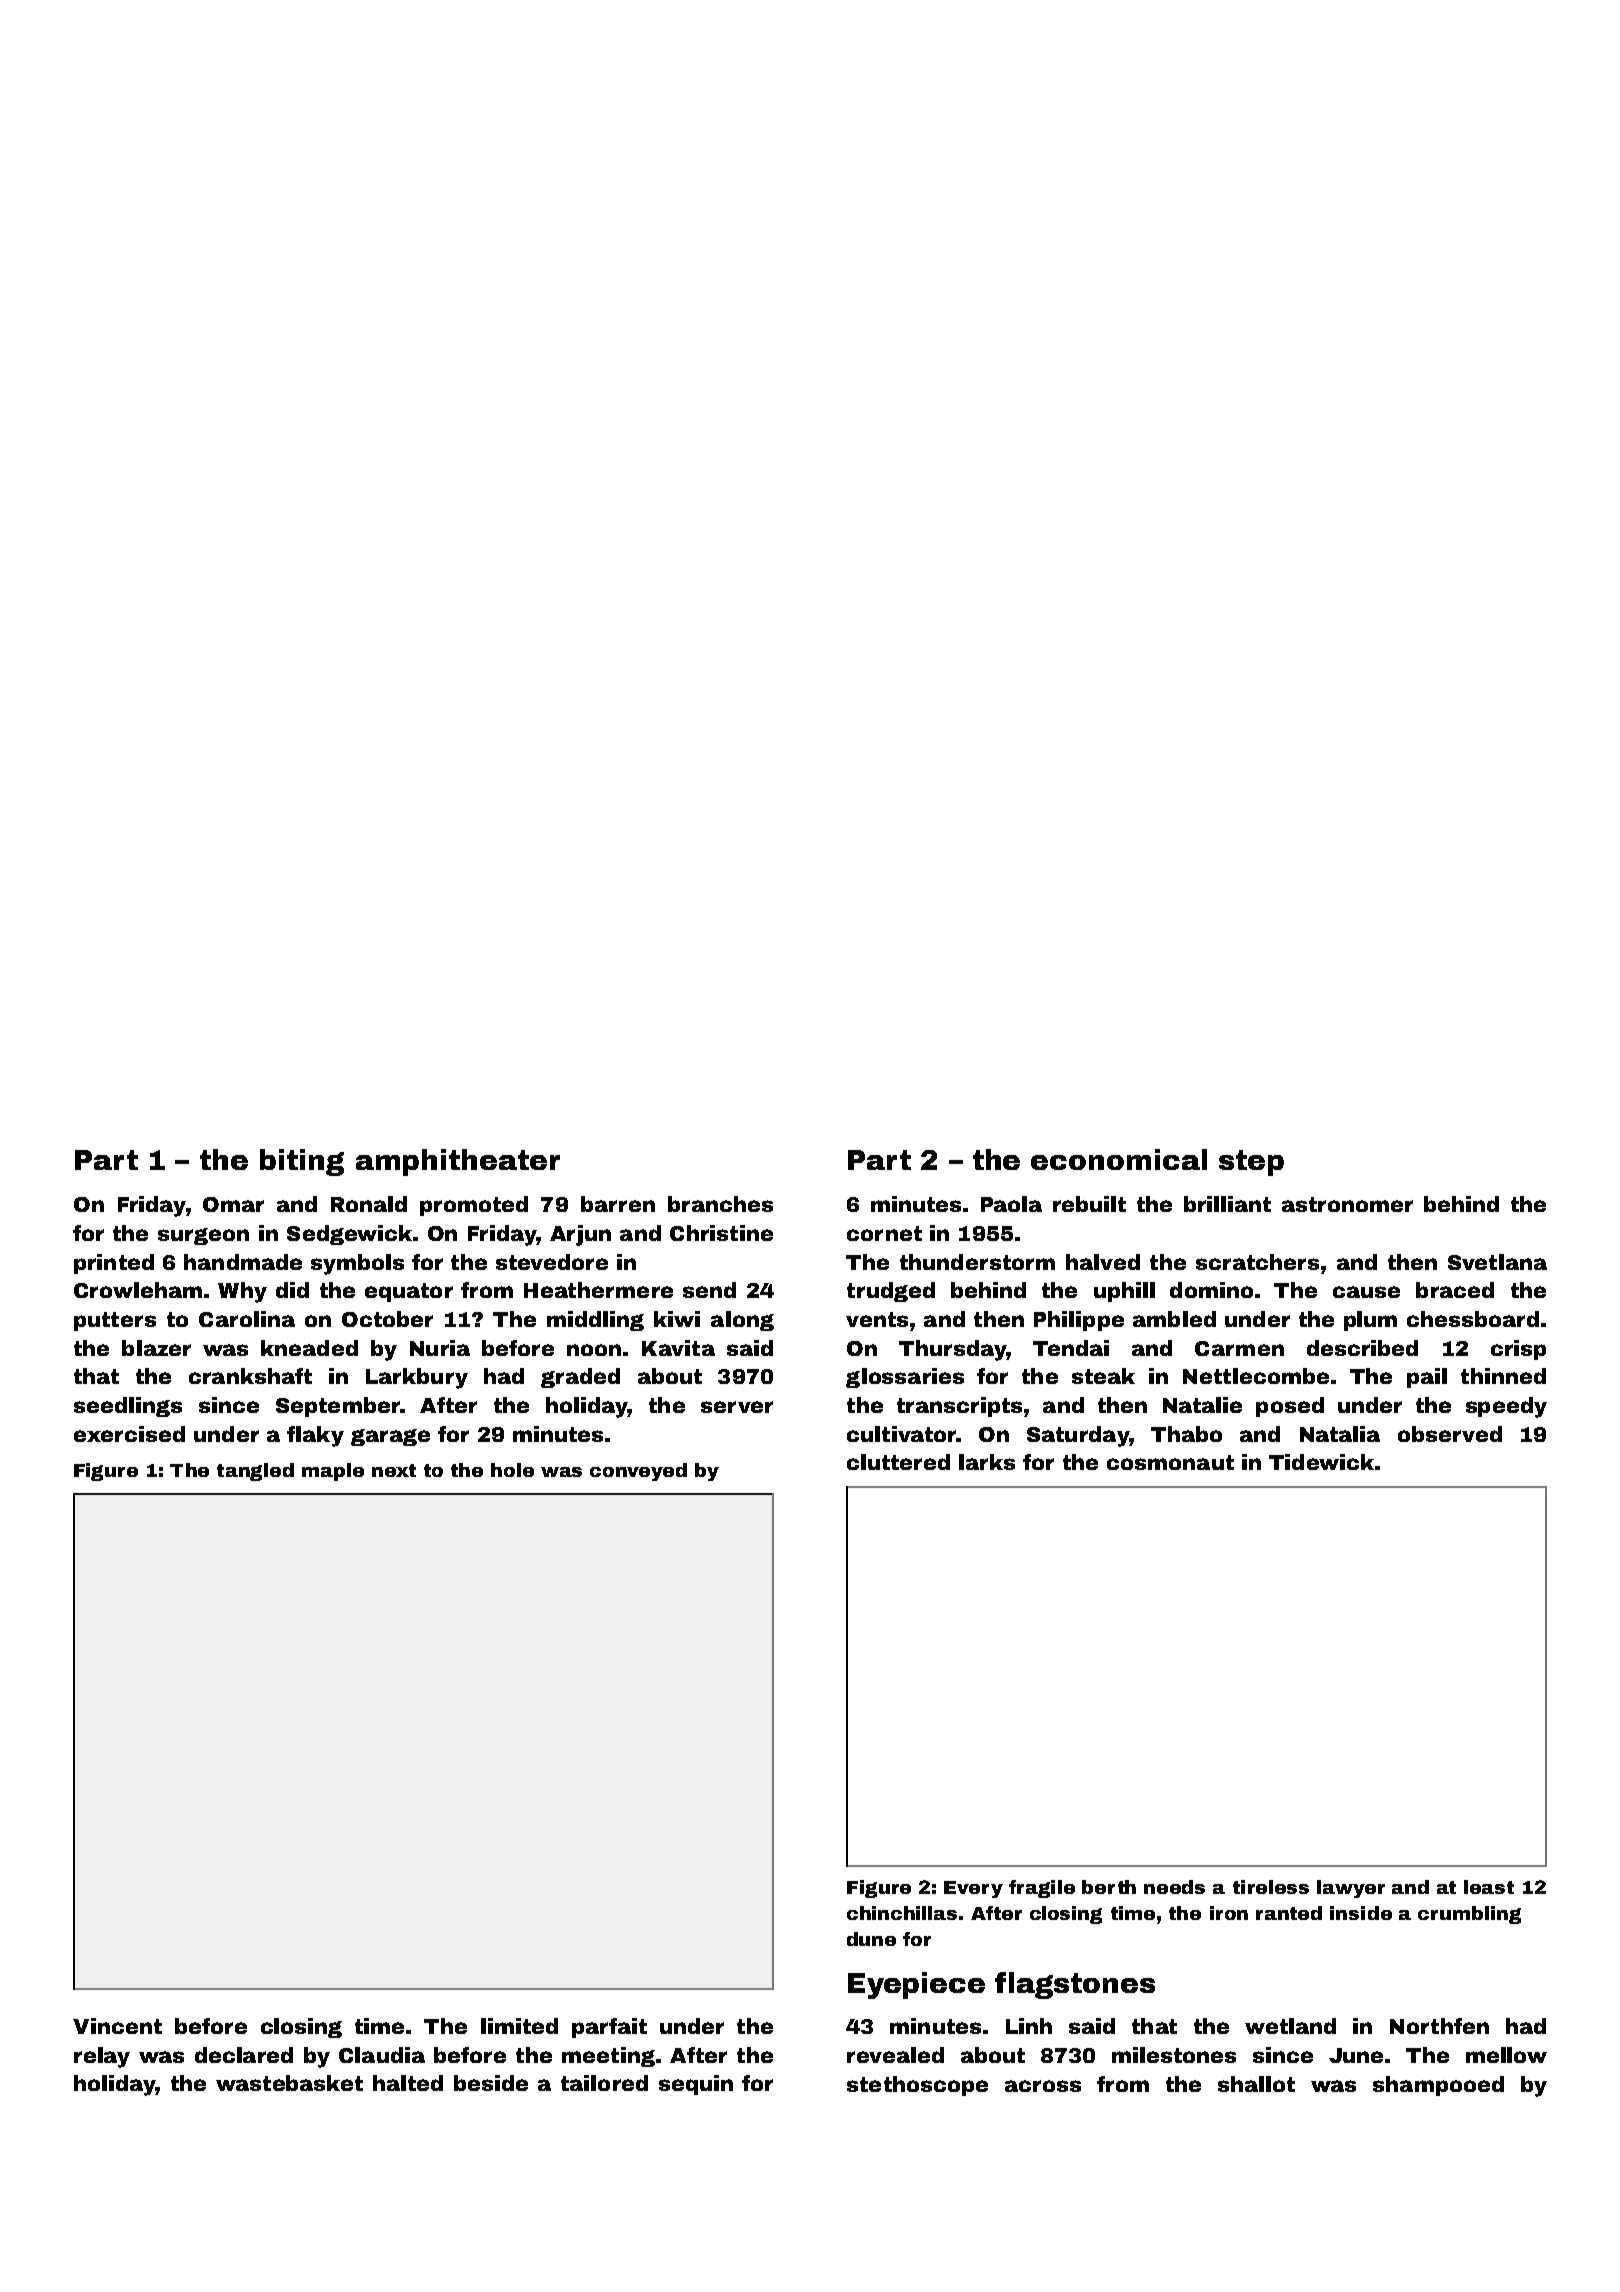 The width and height of the page is (1620, 2292). What do you see at coordinates (877, 1319) in the page?
I see `vents` at bounding box center [877, 1319].
